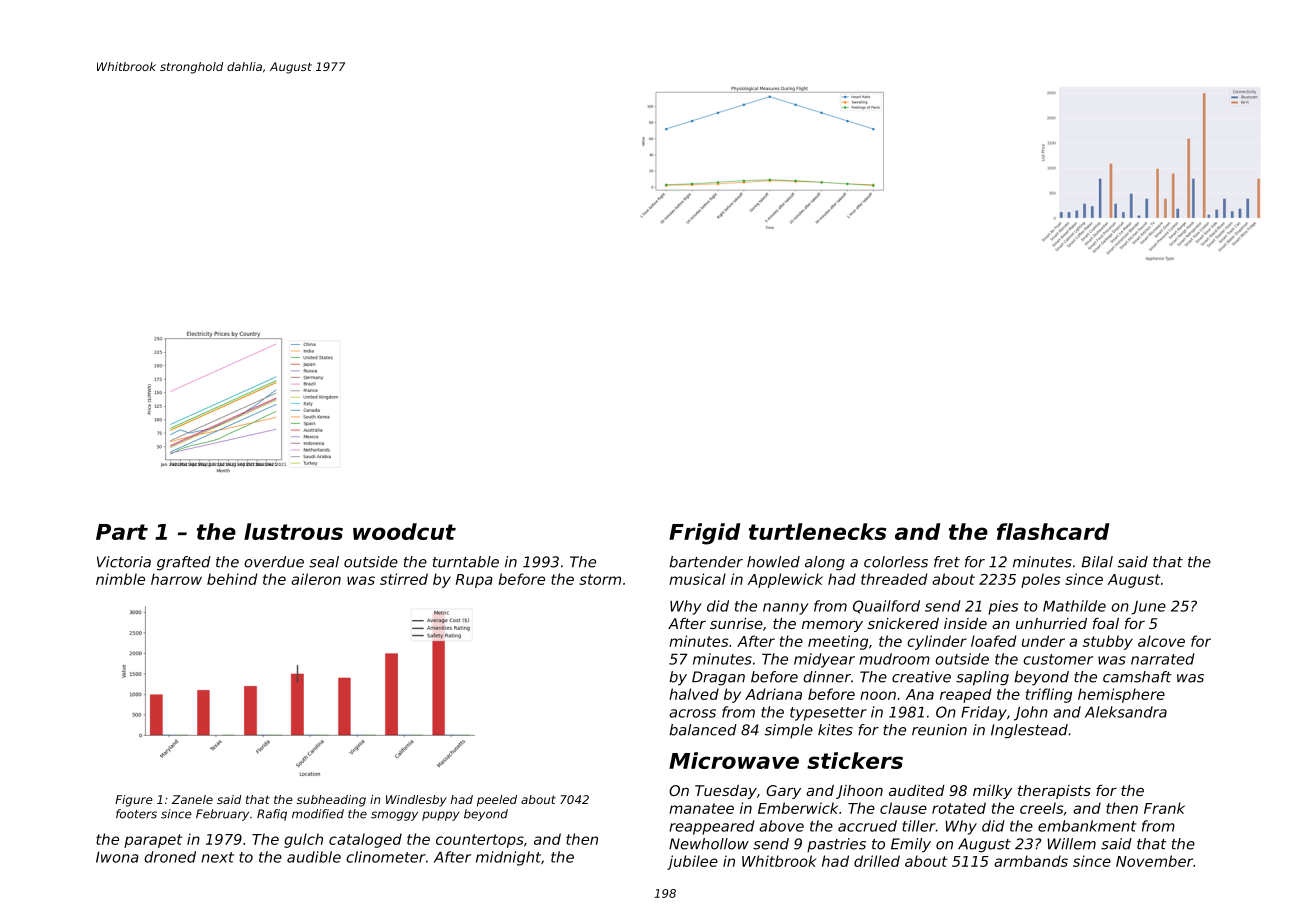 The width and height of the screenshot is (1308, 924). What do you see at coordinates (894, 659) in the screenshot?
I see `mudroom` at bounding box center [894, 659].
